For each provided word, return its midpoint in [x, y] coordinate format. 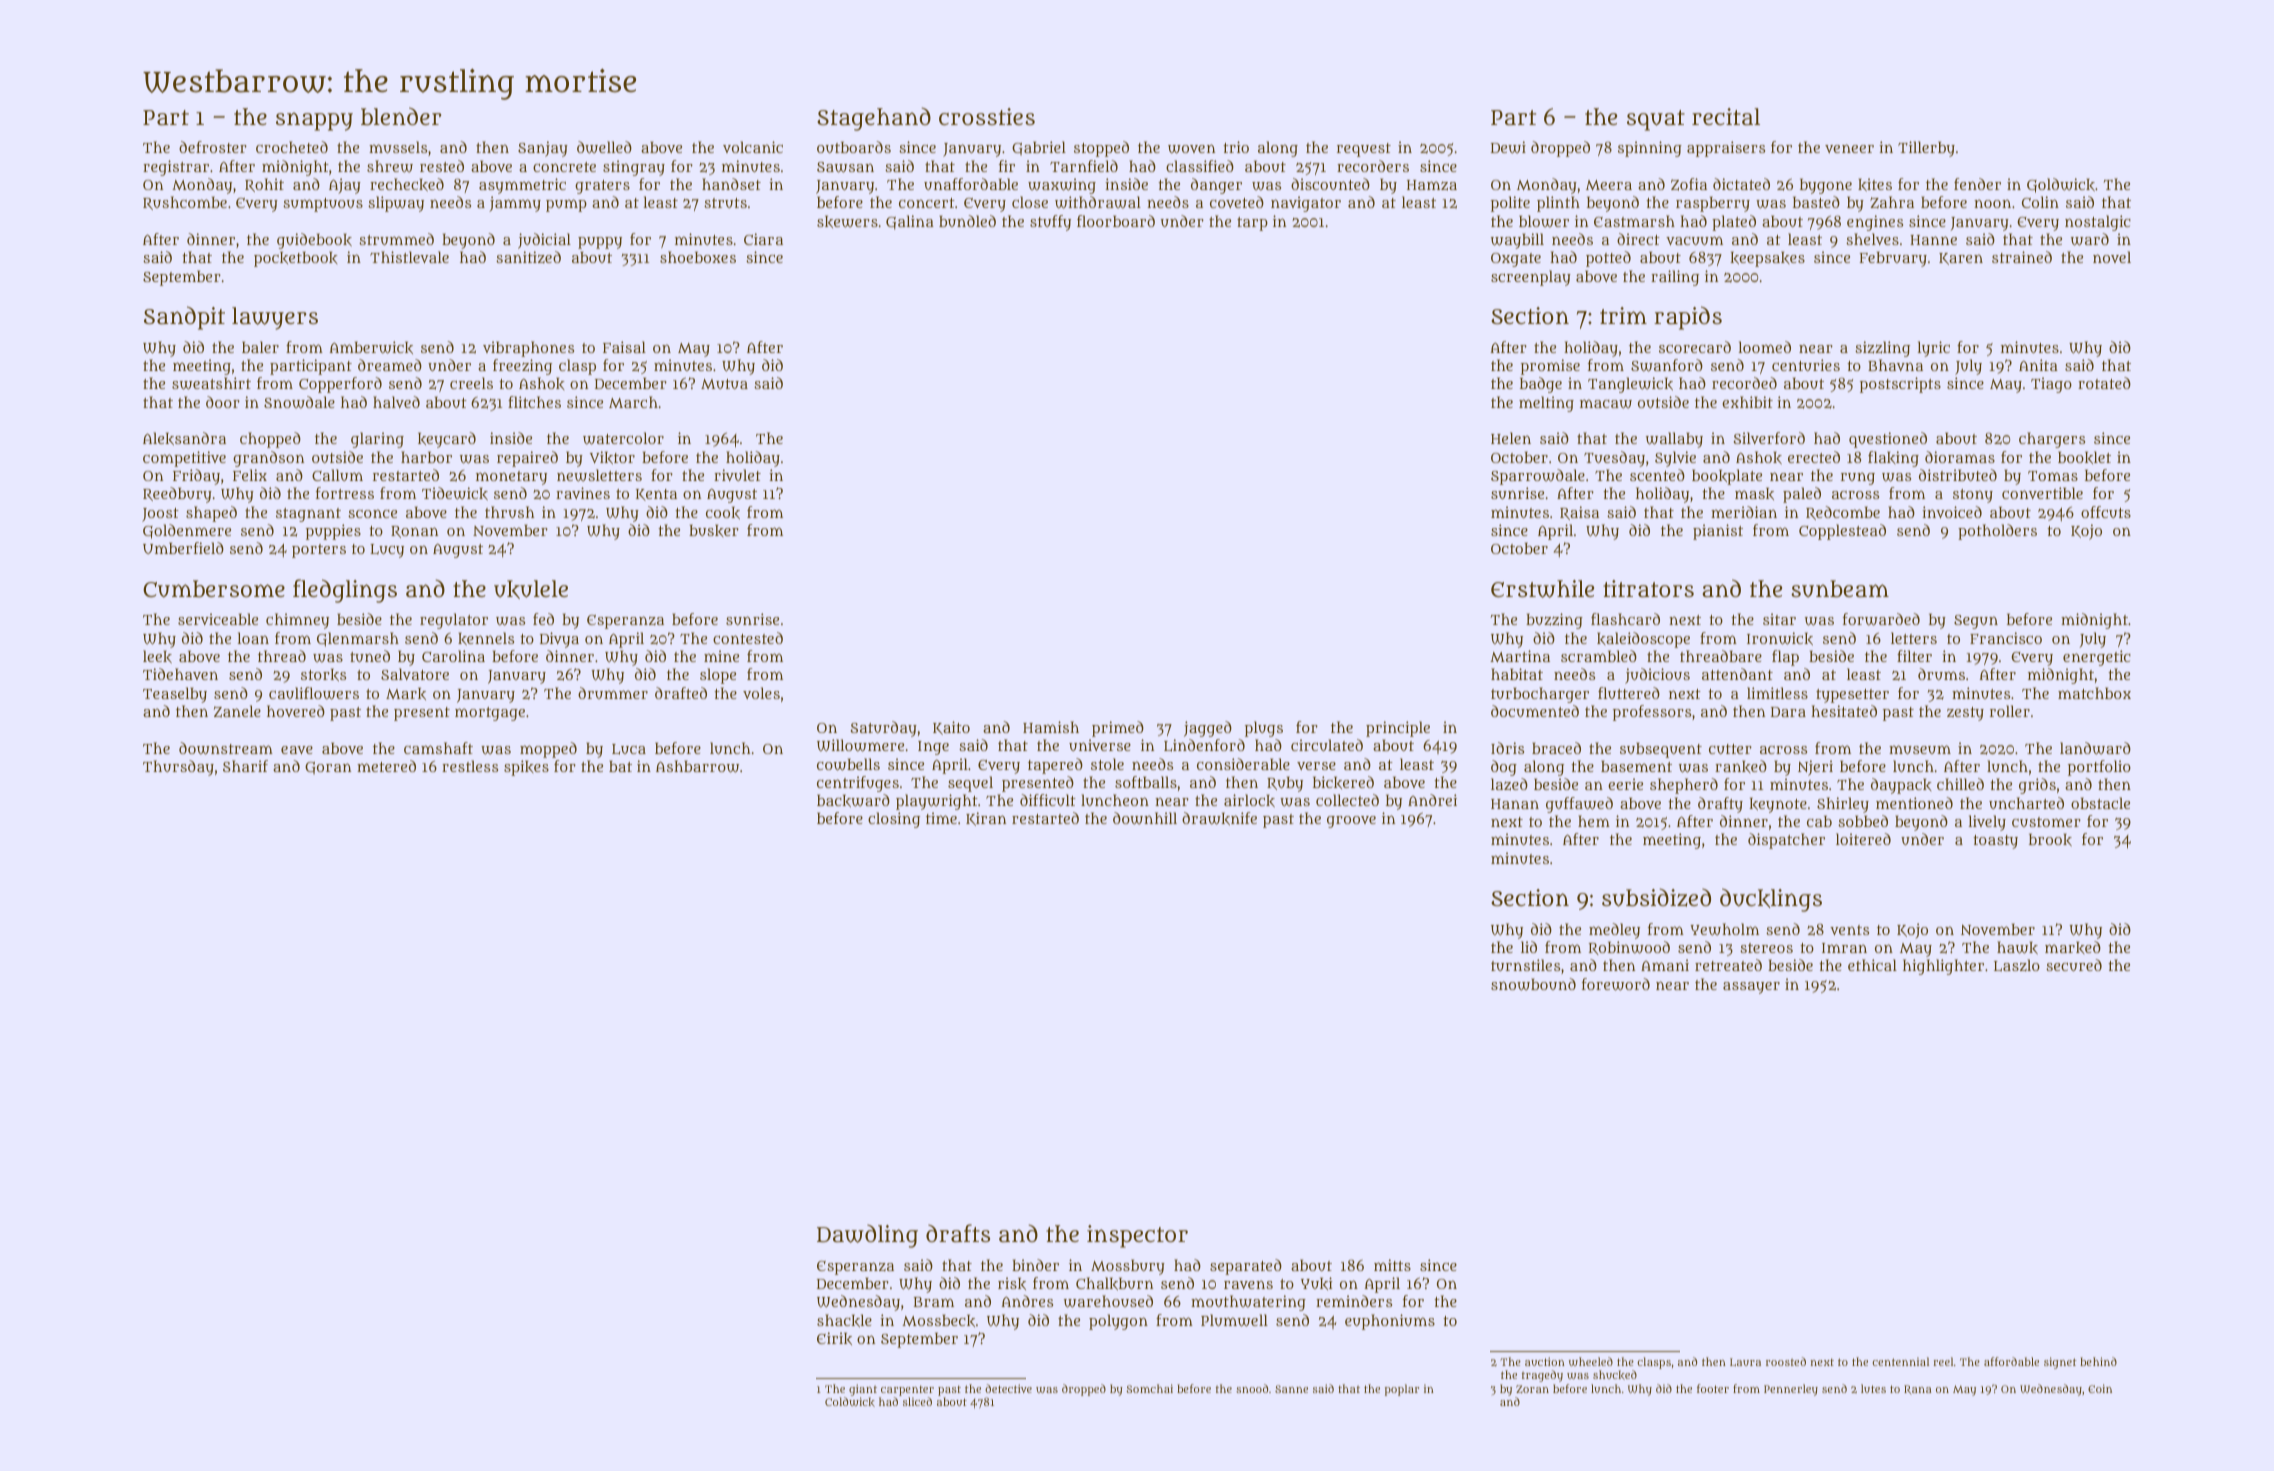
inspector [1137, 1236]
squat [1656, 120]
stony [1973, 496]
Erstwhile [1542, 589]
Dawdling [867, 1236]
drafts [958, 1233]
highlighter [1943, 967]
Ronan [414, 532]
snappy [314, 121]
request [1364, 150]
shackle [844, 1320]
